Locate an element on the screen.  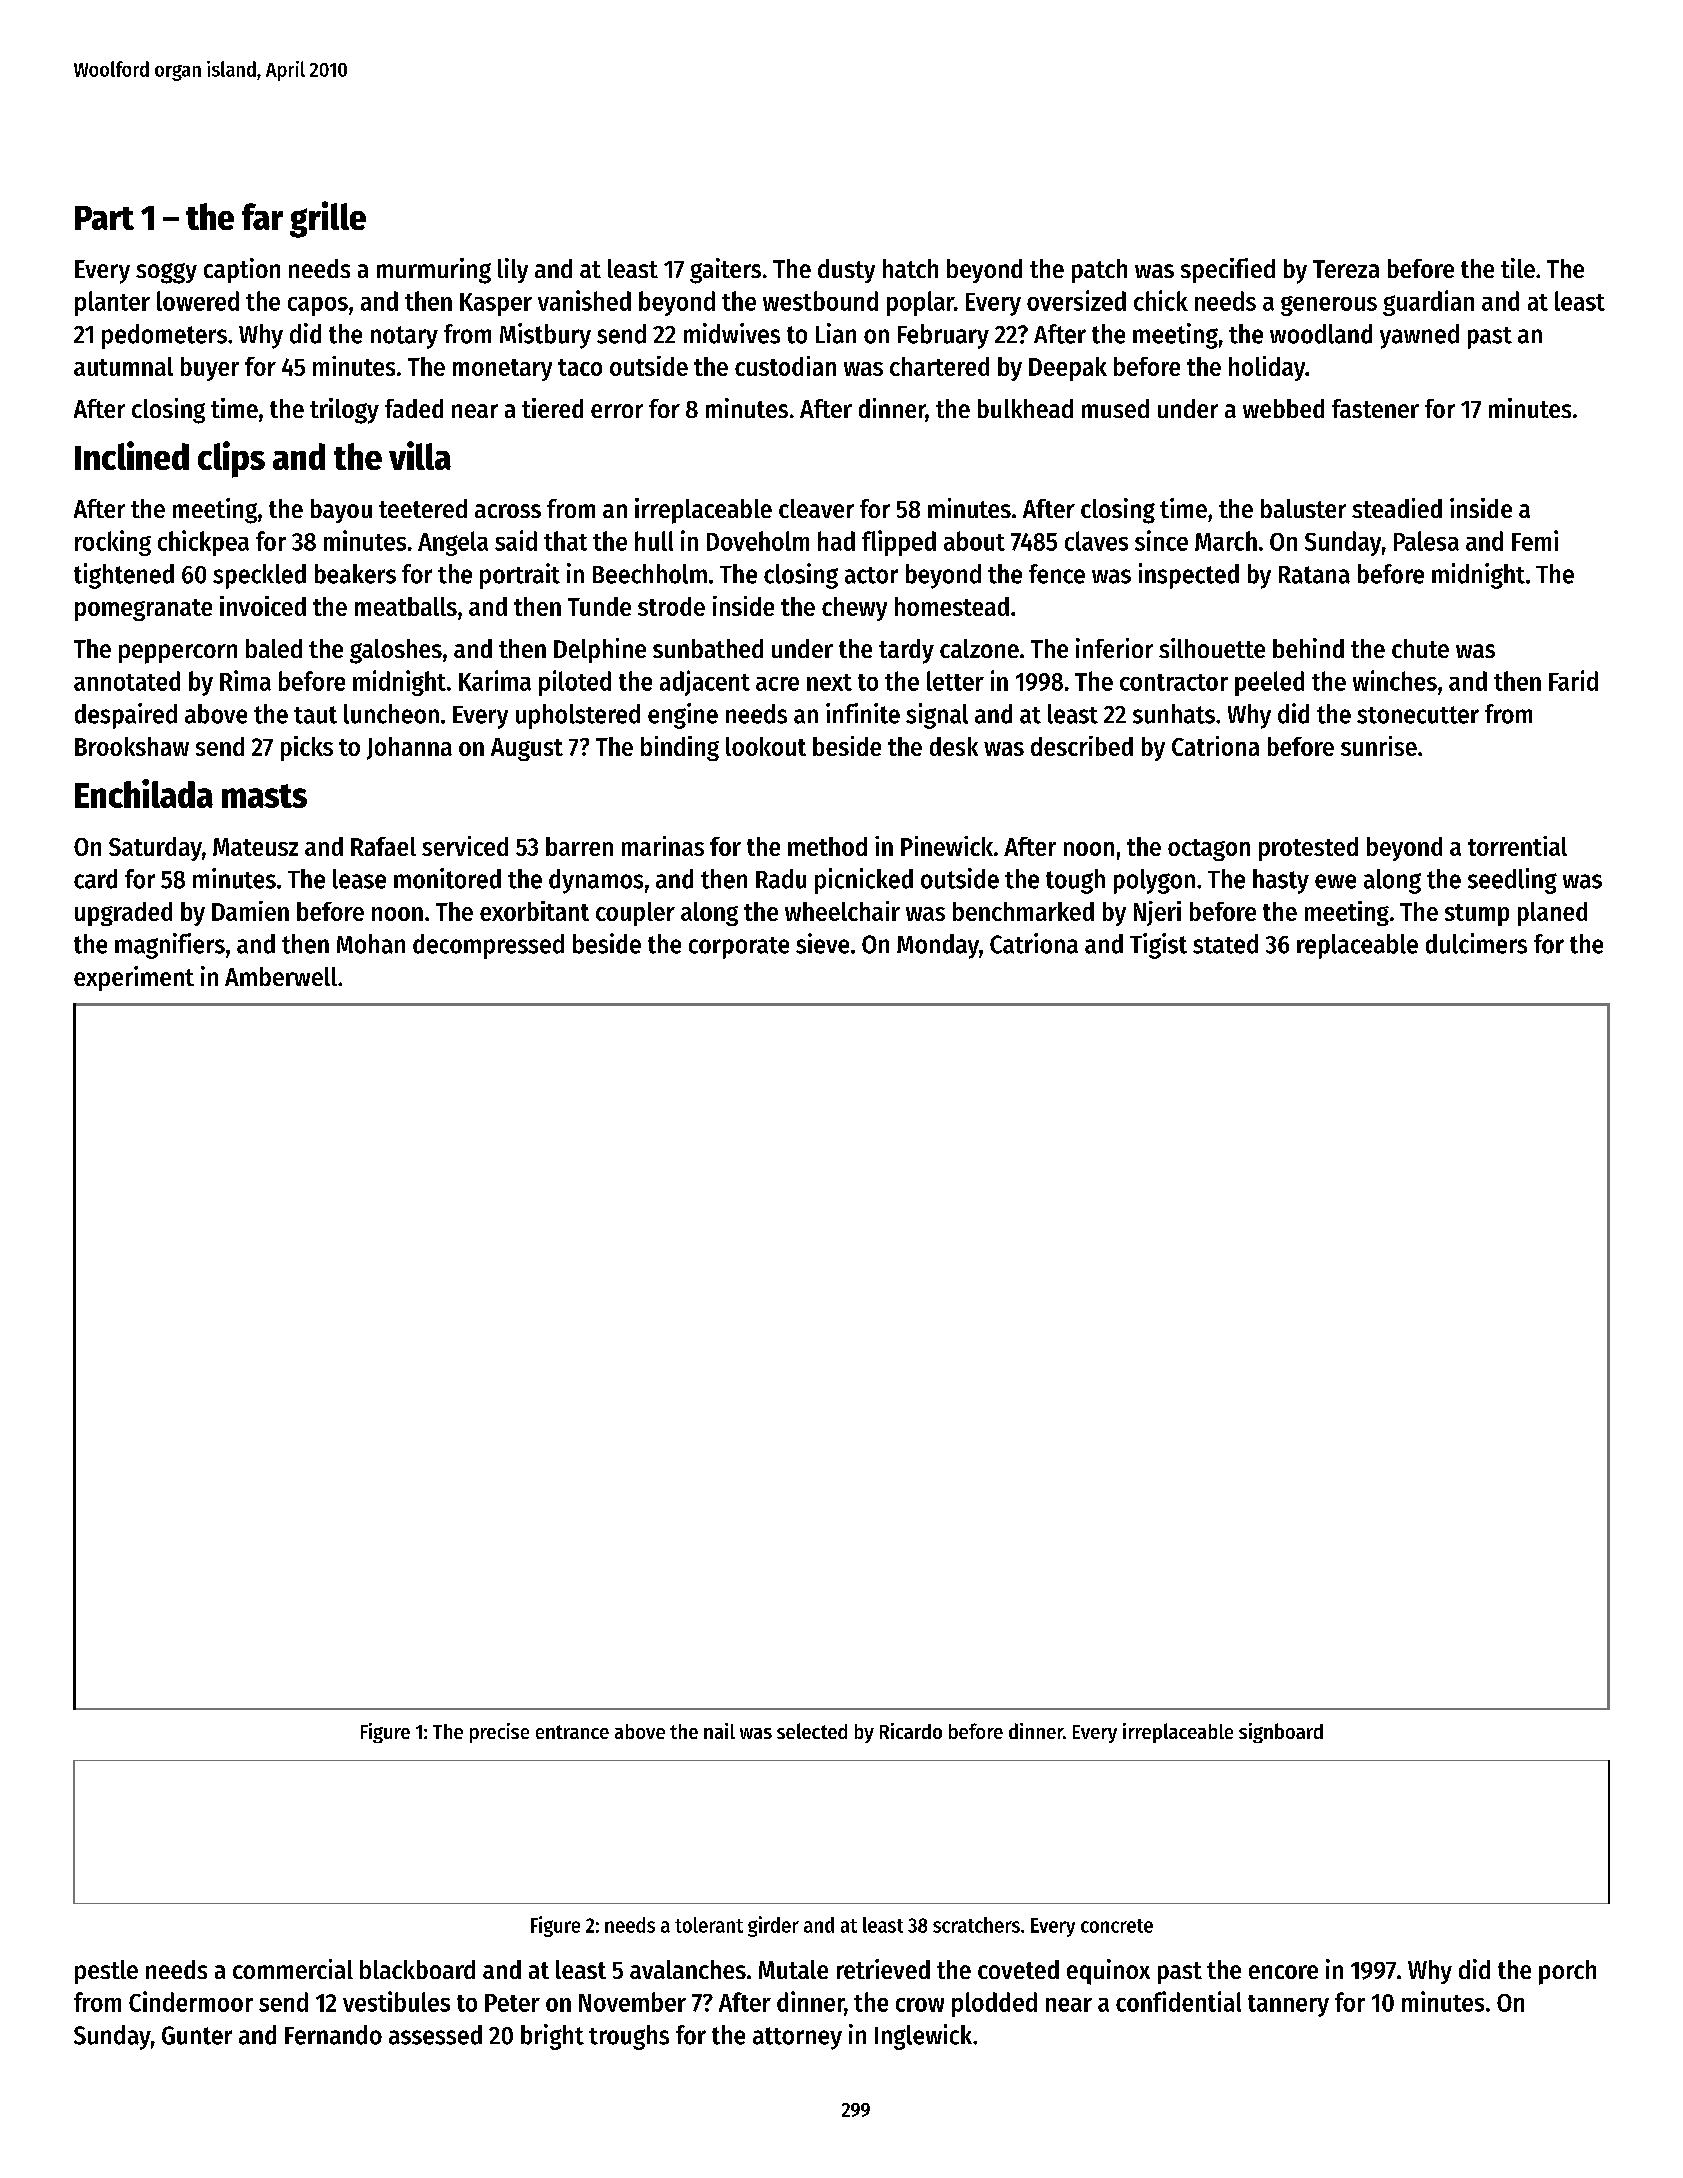
method is located at coordinates (827, 846).
